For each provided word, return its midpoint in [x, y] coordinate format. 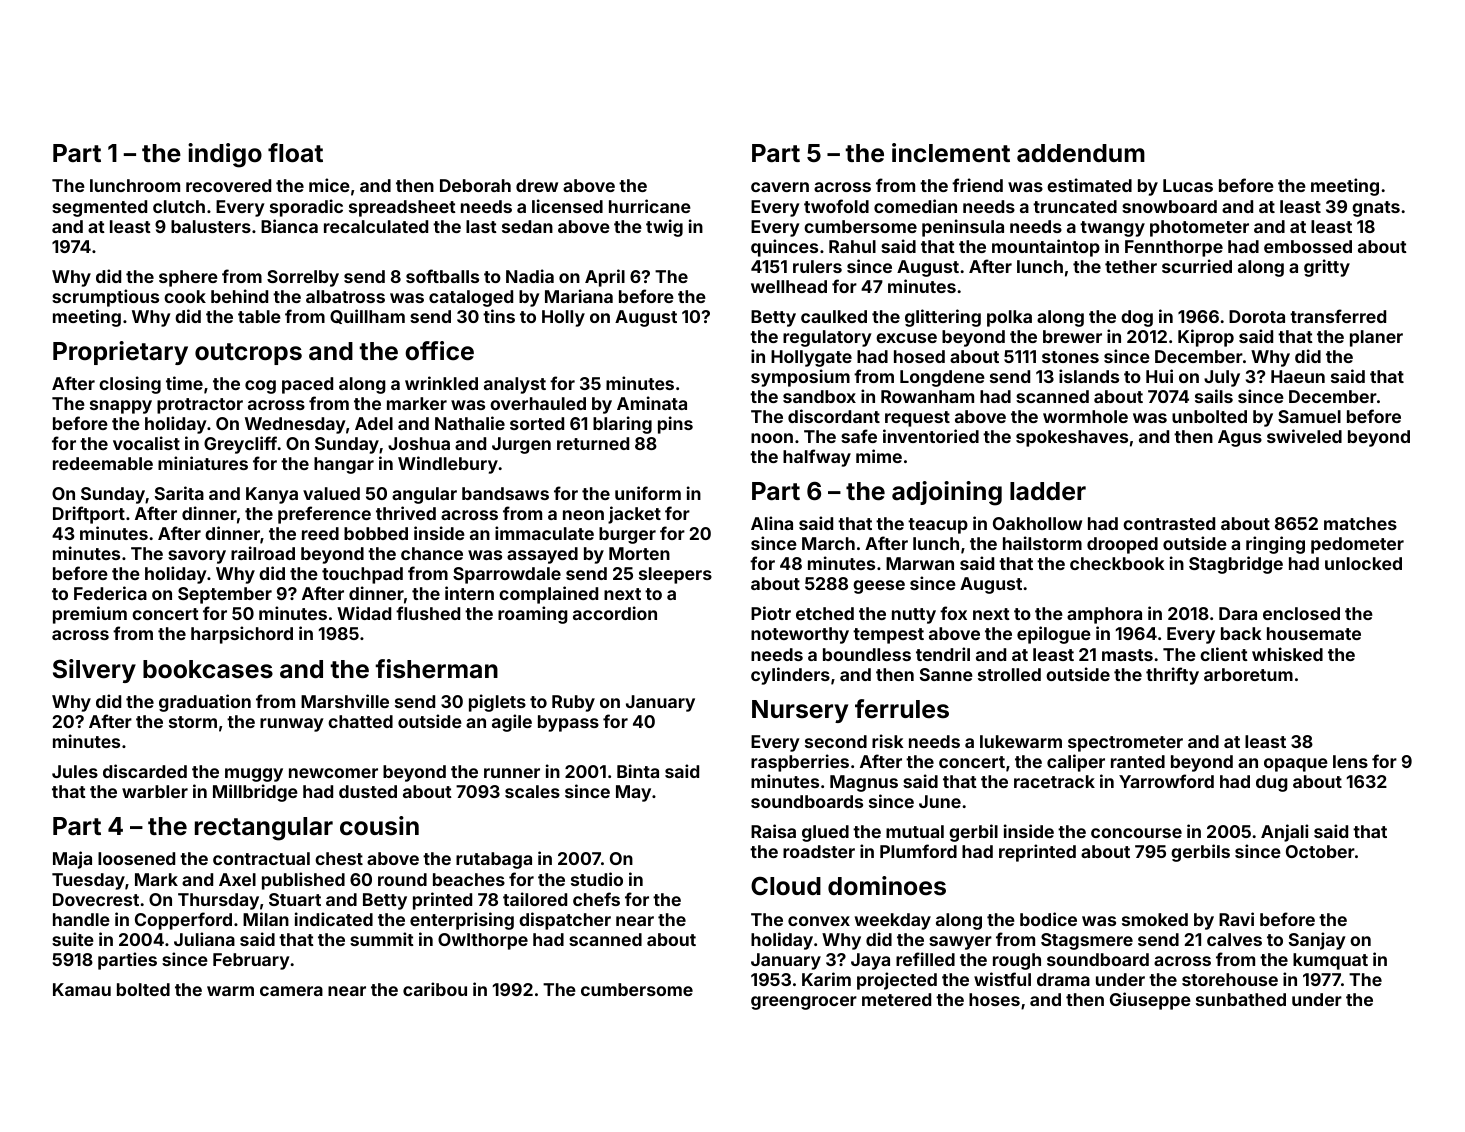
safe [859, 436]
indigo [225, 155]
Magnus [864, 783]
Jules [75, 771]
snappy [121, 407]
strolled [1009, 674]
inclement [951, 153]
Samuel [1309, 416]
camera [291, 991]
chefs [596, 899]
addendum [1081, 153]
